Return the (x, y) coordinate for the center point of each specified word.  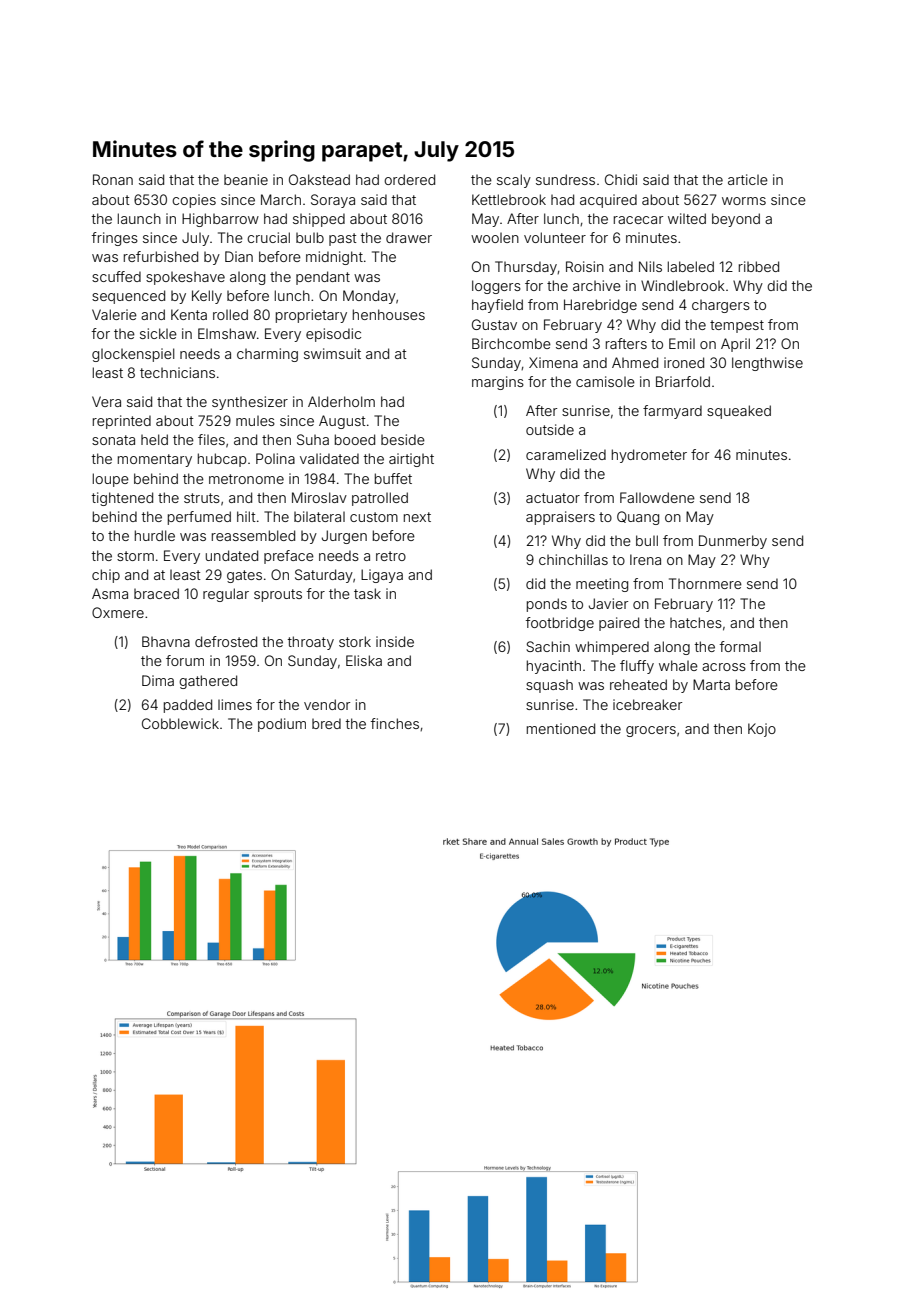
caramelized (566, 454)
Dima (158, 680)
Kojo (762, 730)
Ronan (113, 179)
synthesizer (250, 403)
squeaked (739, 412)
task (367, 593)
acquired (608, 201)
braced (156, 593)
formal (740, 646)
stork (355, 641)
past (343, 239)
